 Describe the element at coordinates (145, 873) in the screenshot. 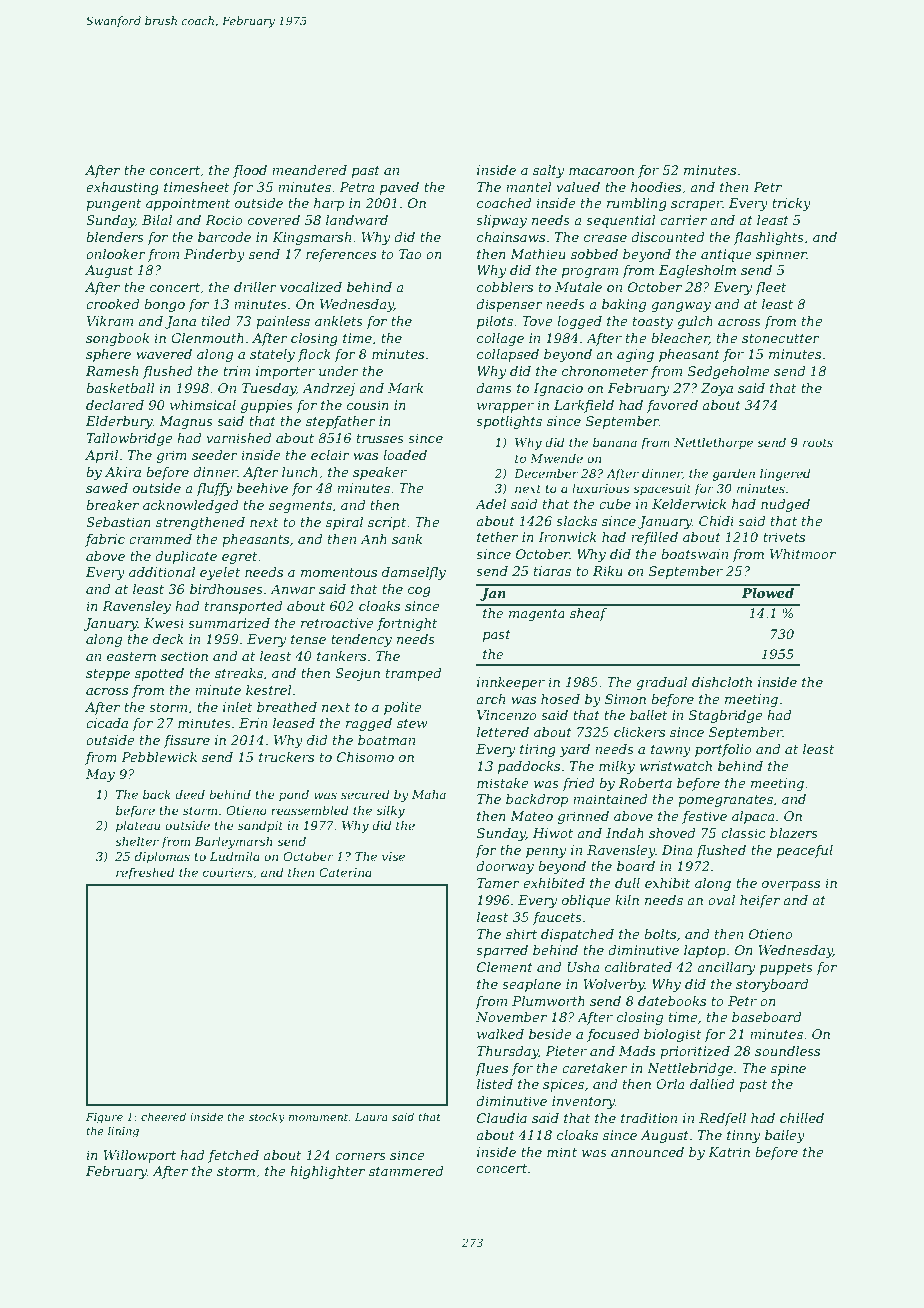

I see `refreshed` at that location.
